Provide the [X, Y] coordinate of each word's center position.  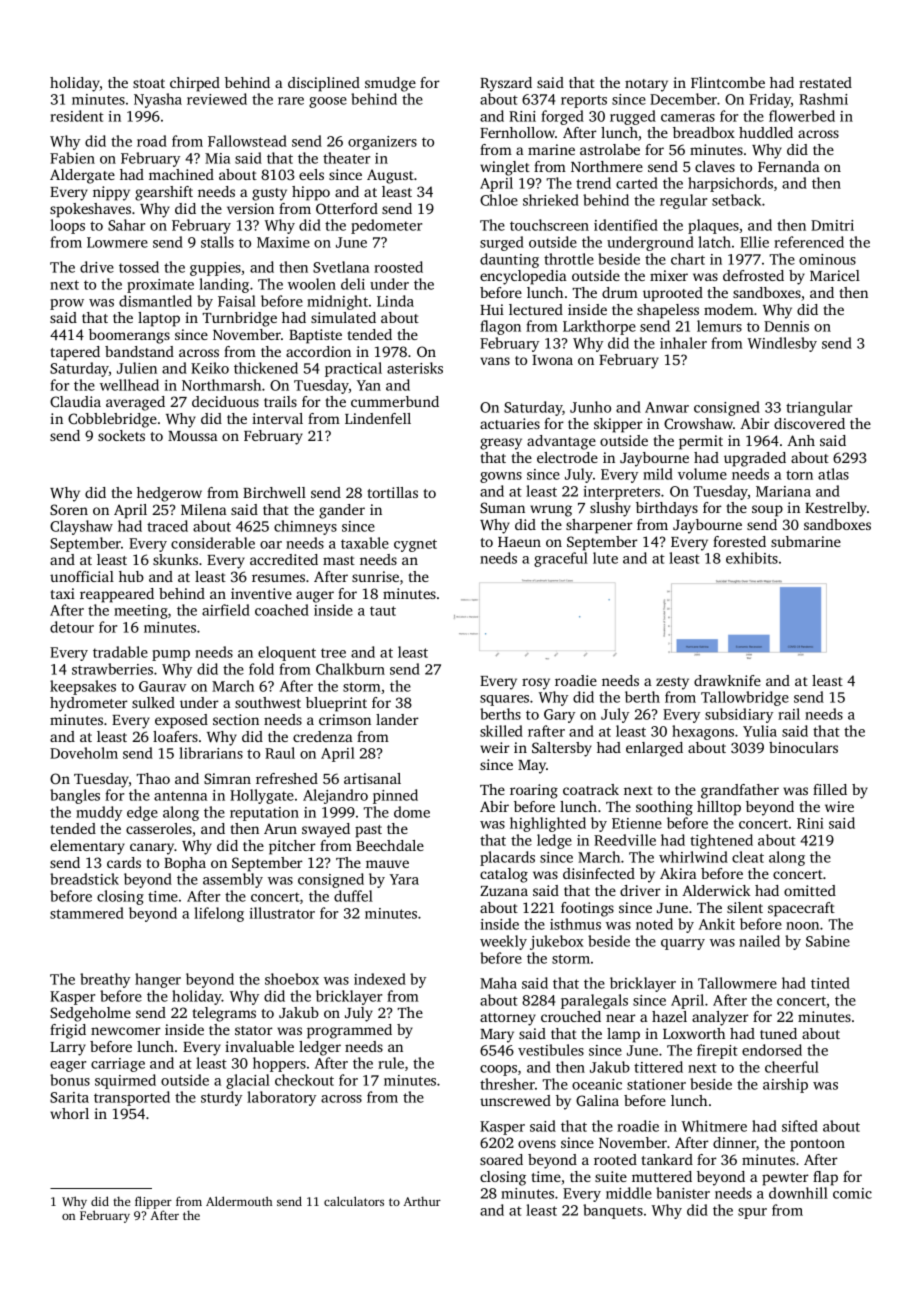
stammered [87, 913]
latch [714, 242]
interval [277, 418]
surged [502, 243]
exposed [181, 721]
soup [767, 511]
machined [181, 174]
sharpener [599, 526]
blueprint [336, 704]
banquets [613, 1211]
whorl [69, 1113]
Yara [404, 879]
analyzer [720, 1018]
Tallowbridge [745, 698]
